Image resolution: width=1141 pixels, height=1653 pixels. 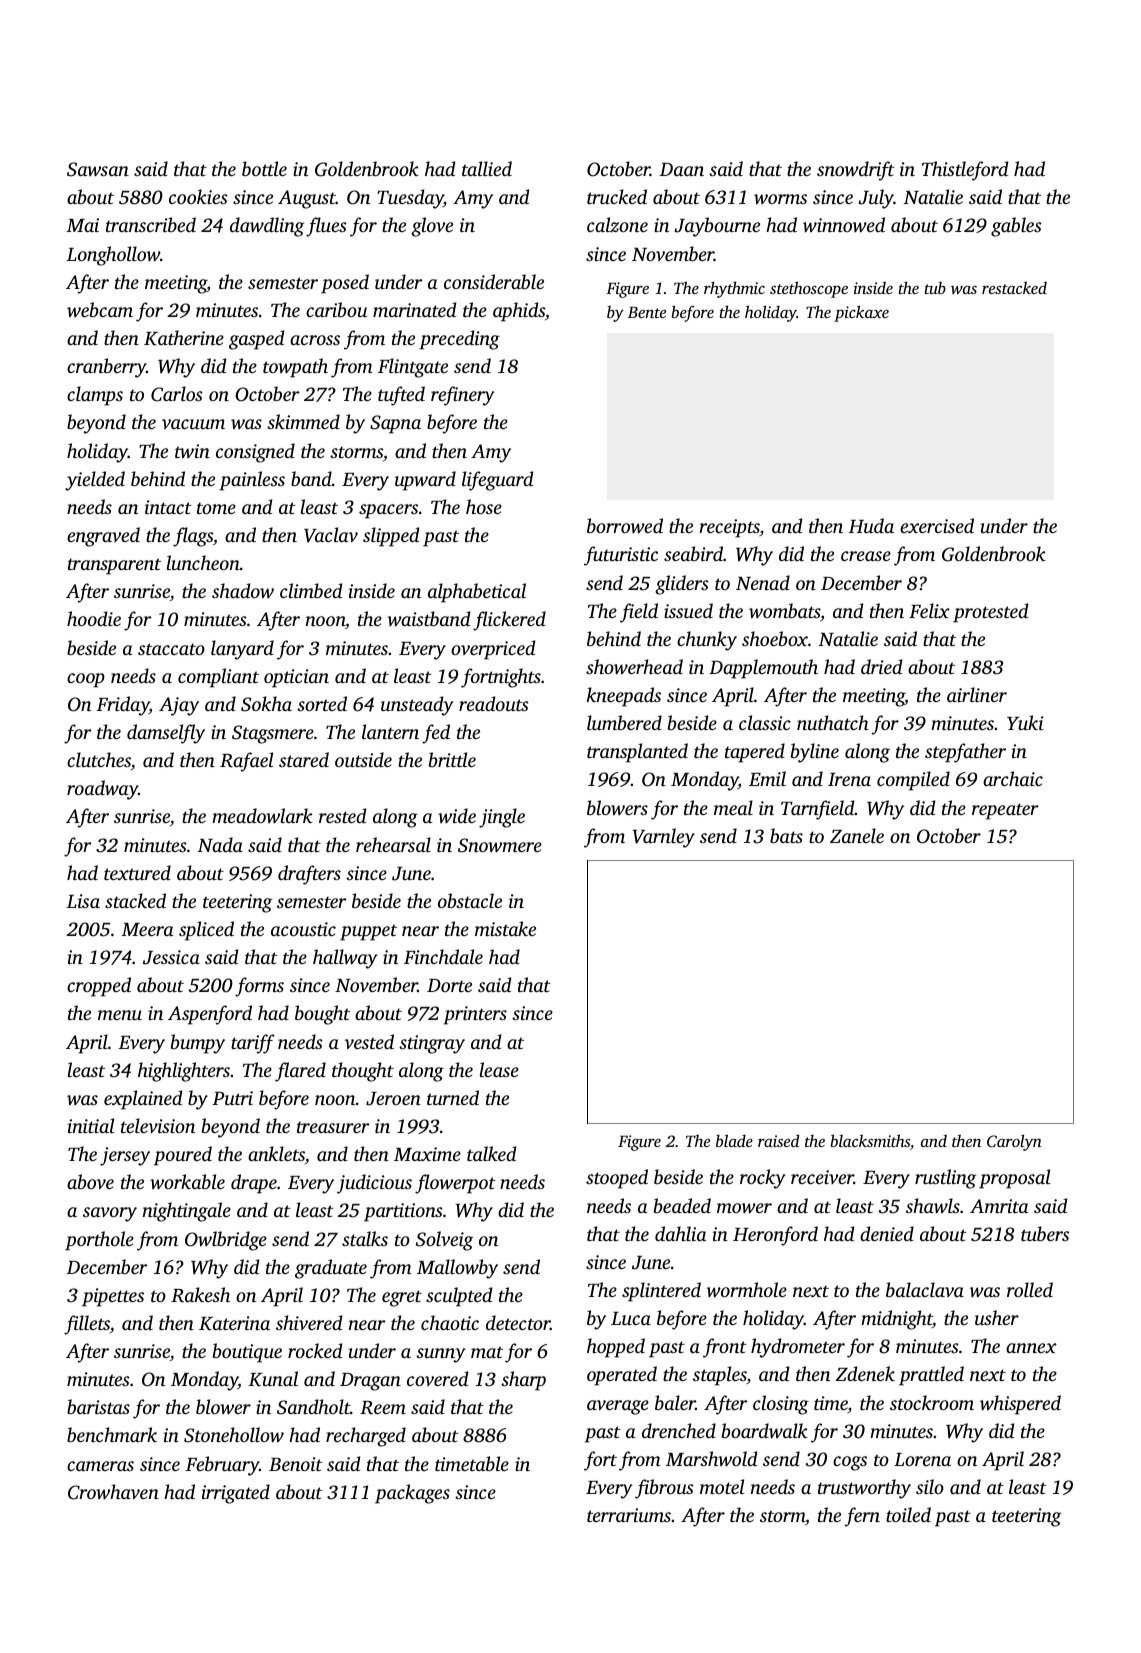 I want to click on exercised, so click(x=937, y=525).
